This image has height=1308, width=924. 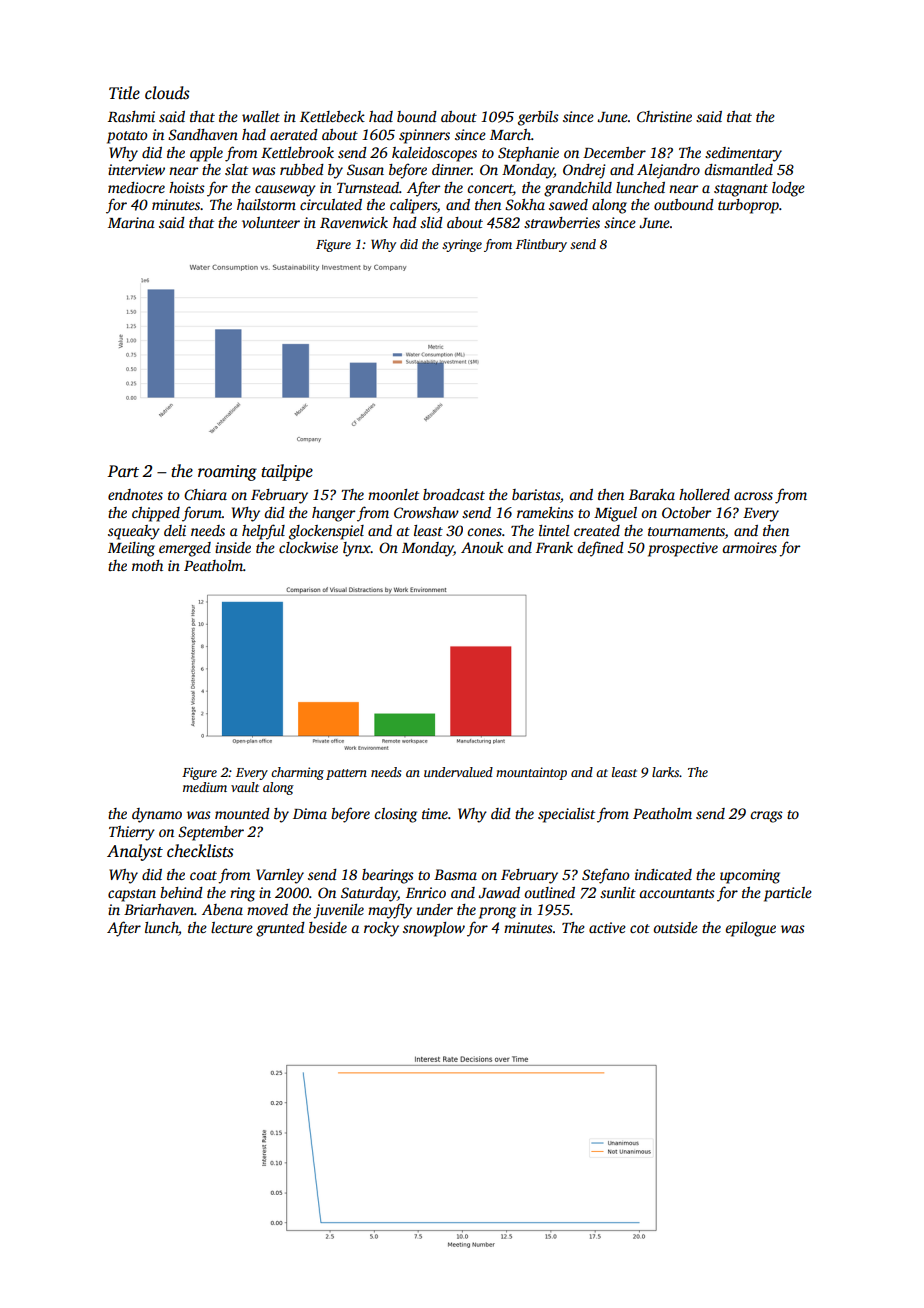 What do you see at coordinates (287, 472) in the image?
I see `tailpipe` at bounding box center [287, 472].
